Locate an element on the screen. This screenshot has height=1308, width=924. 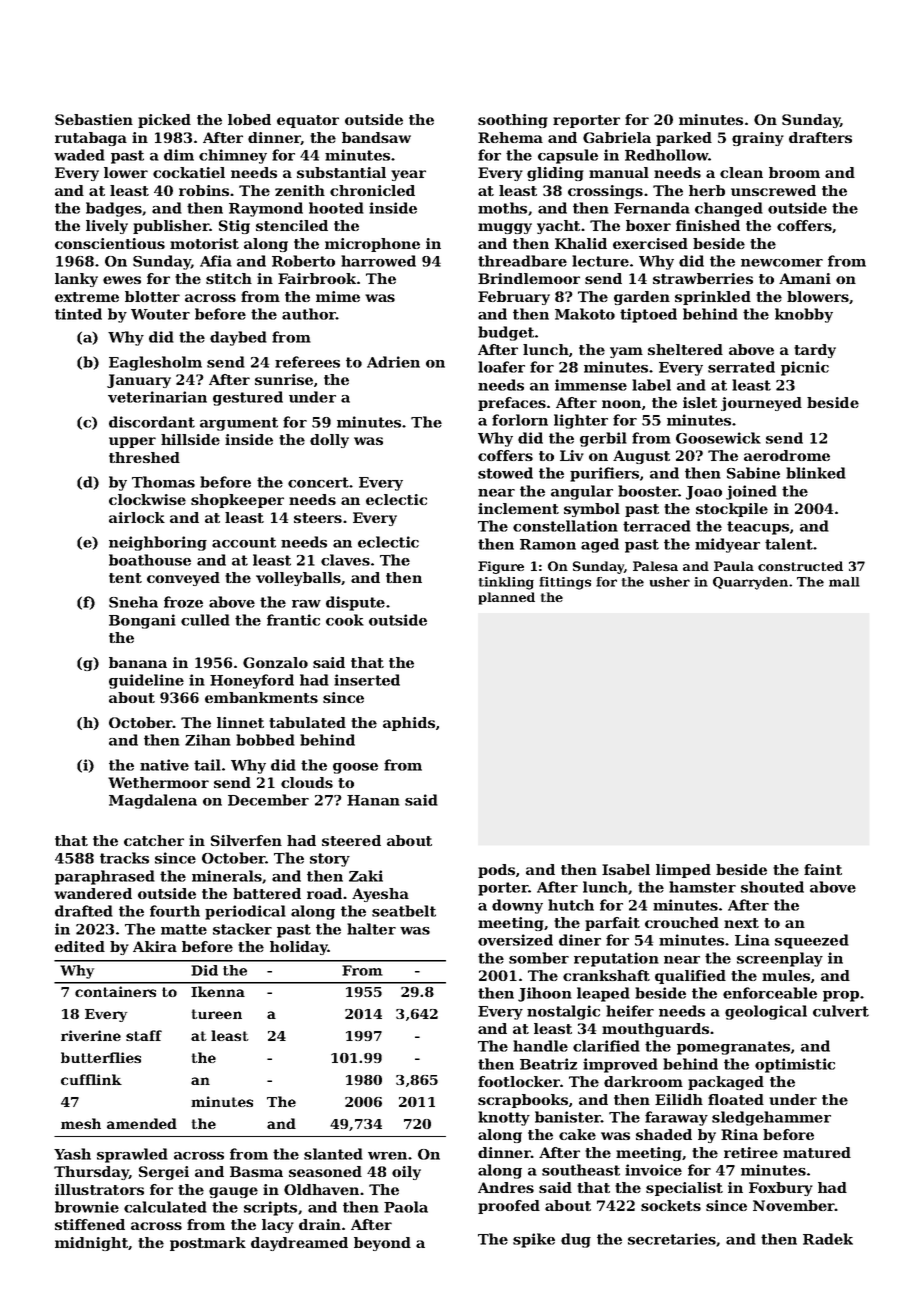
crouched is located at coordinates (682, 922).
